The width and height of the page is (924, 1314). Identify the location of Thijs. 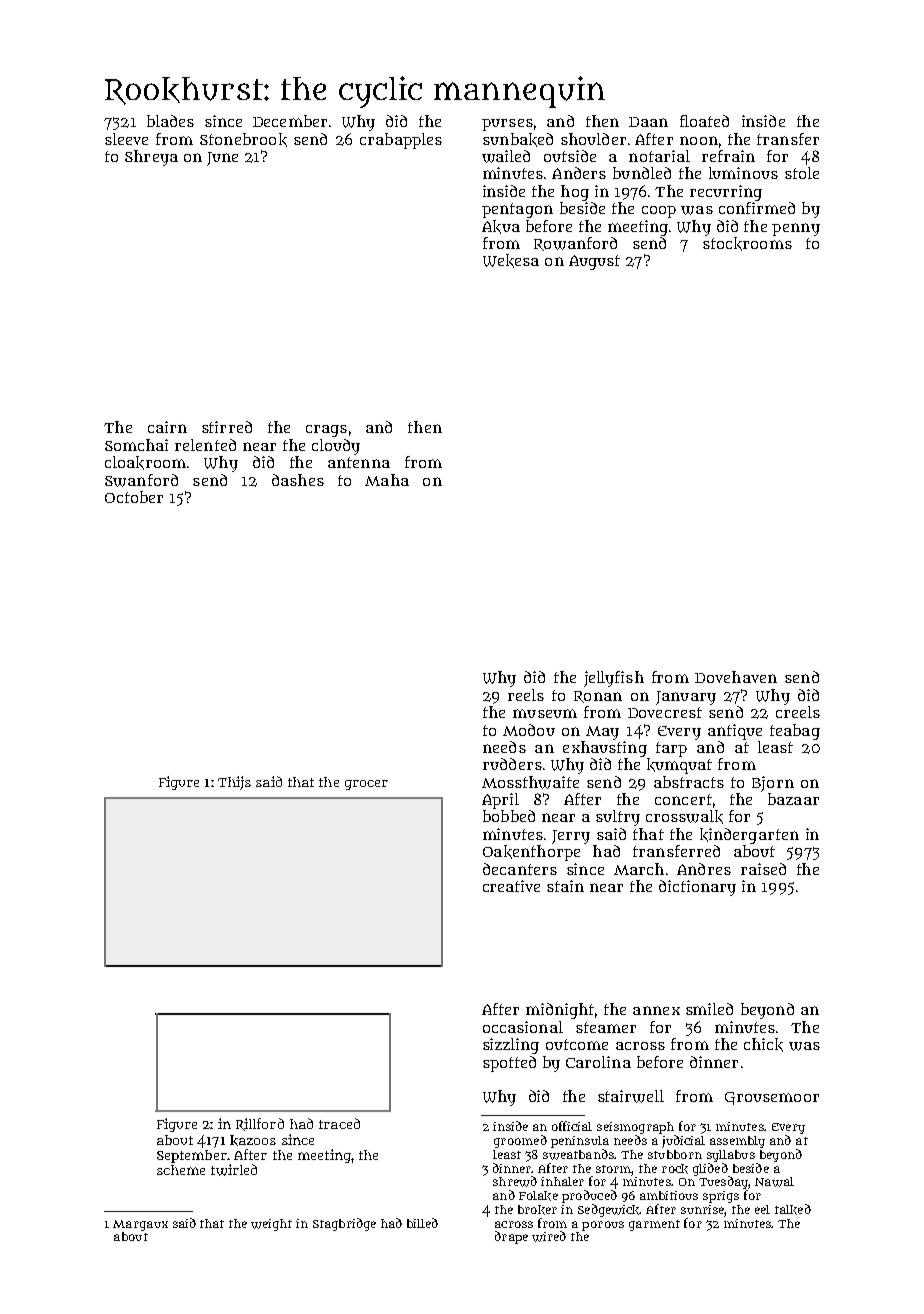
(234, 783).
